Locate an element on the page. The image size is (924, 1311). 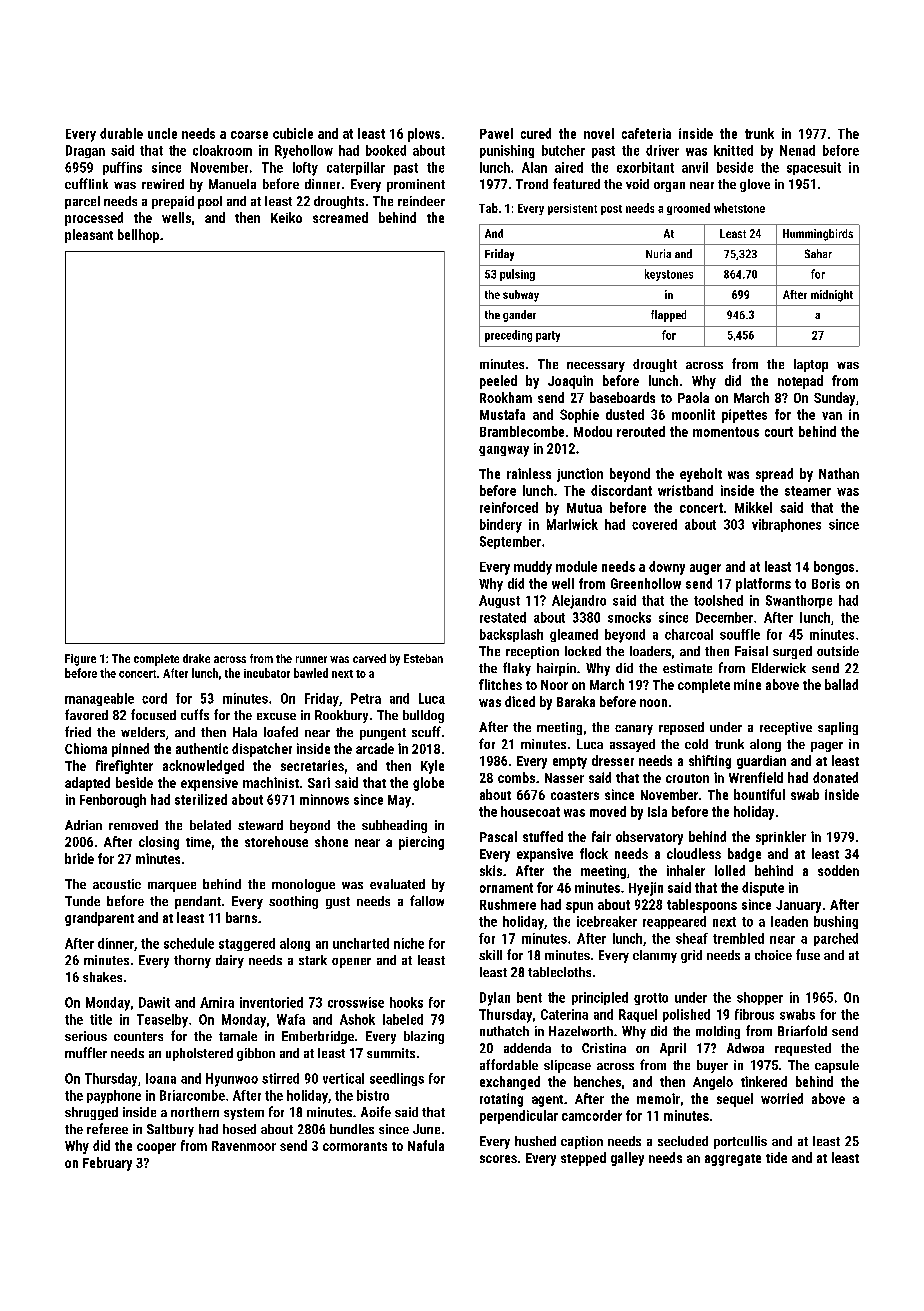
Emberbridge is located at coordinates (318, 1037).
